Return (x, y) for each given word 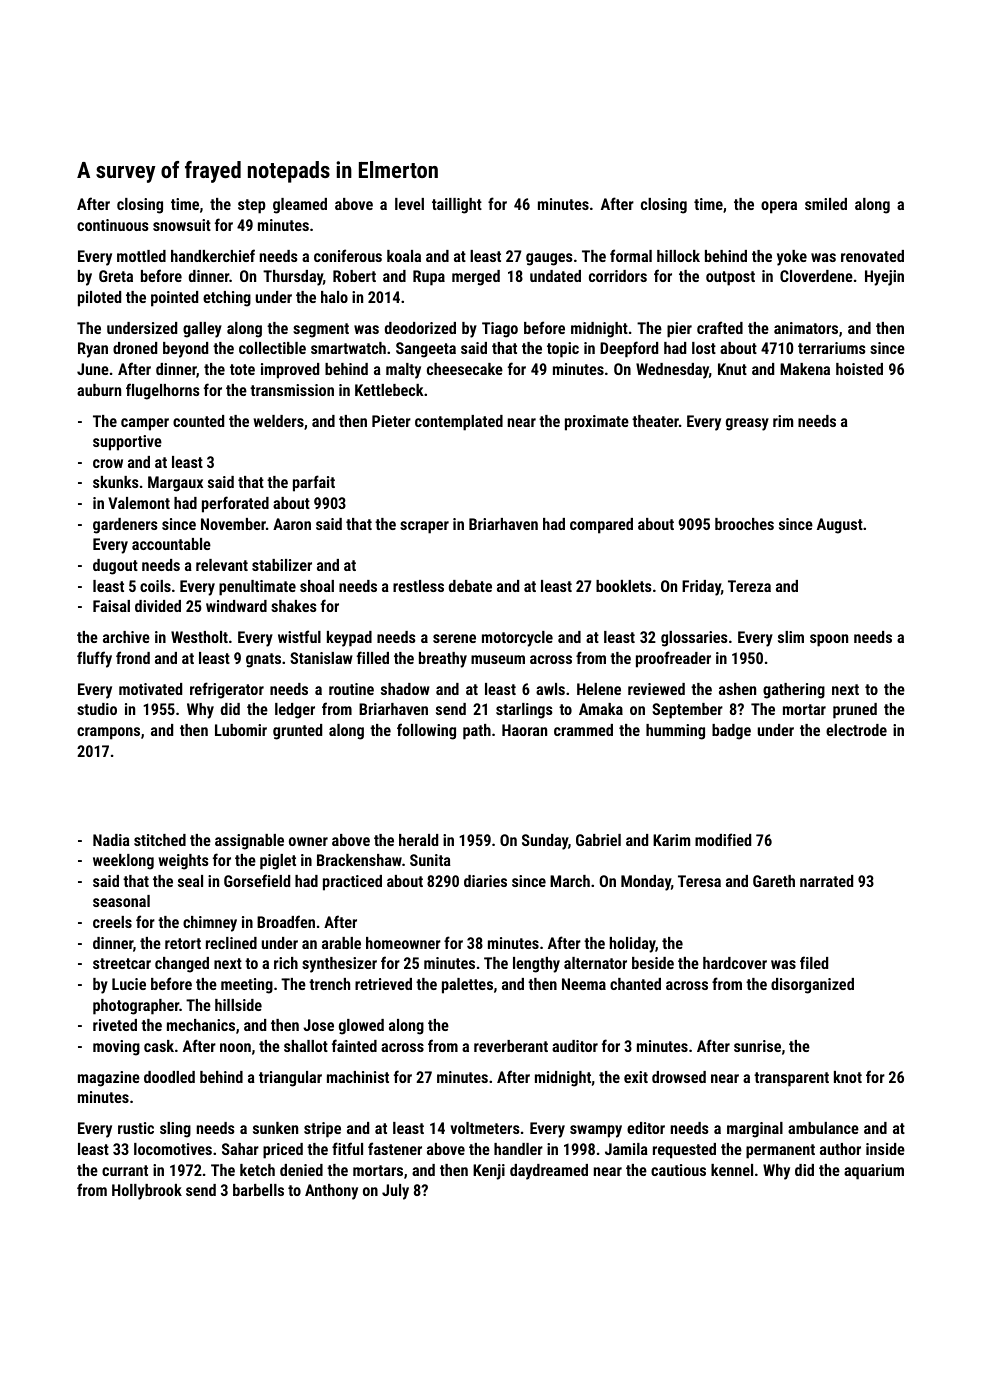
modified (723, 839)
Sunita (430, 860)
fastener (395, 1148)
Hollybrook (147, 1192)
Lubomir (241, 730)
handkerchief (213, 255)
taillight (457, 206)
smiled (826, 204)
